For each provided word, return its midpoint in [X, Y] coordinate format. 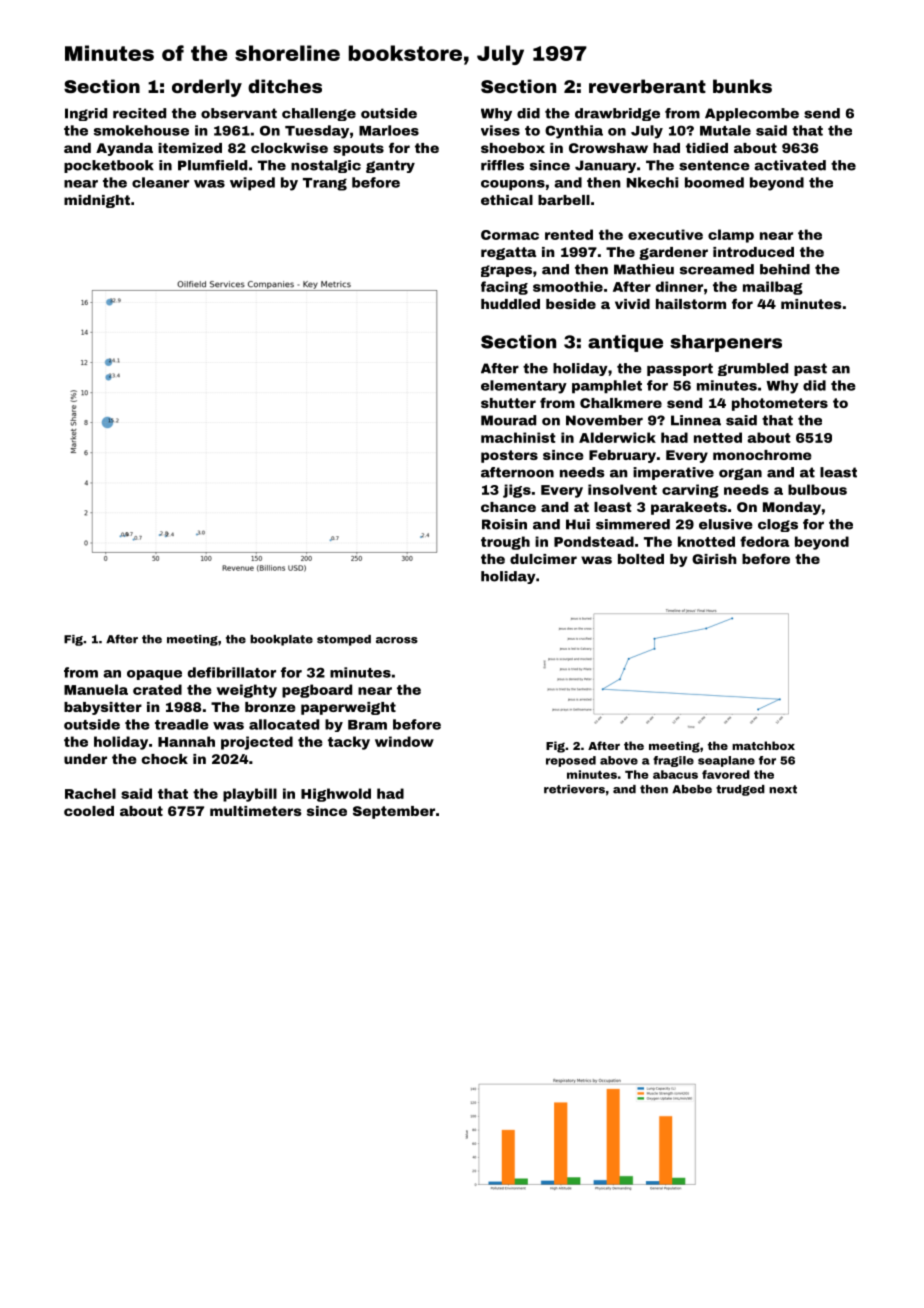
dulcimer [543, 559]
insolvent [622, 489]
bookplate [281, 640]
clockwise [289, 148]
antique [625, 343]
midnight [97, 201]
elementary [524, 387]
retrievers [574, 789]
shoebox [513, 148]
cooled [89, 811]
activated [790, 165]
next [783, 789]
